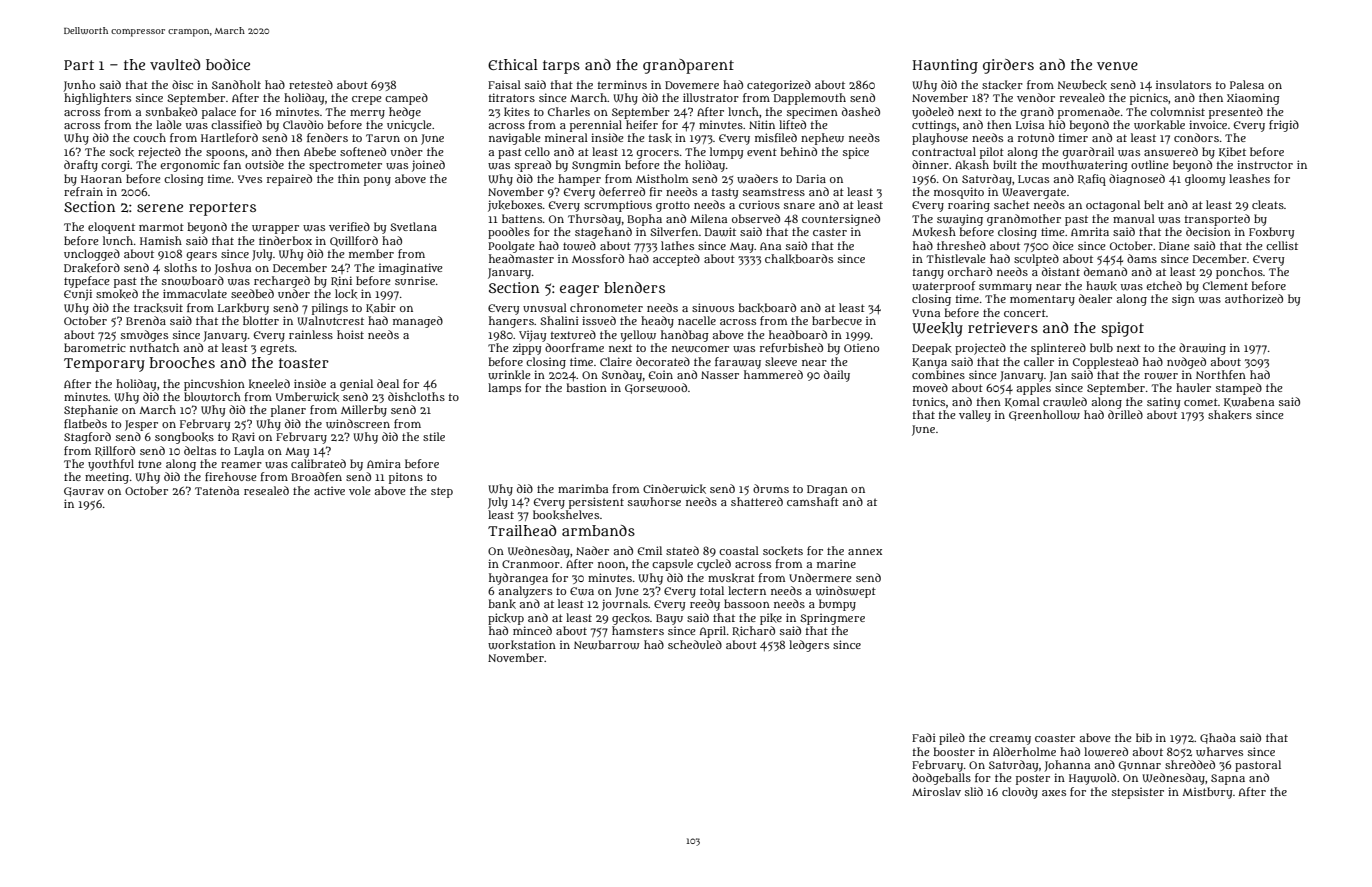 The height and width of the image is (887, 1372). What do you see at coordinates (381, 308) in the image?
I see `Kabir` at bounding box center [381, 308].
